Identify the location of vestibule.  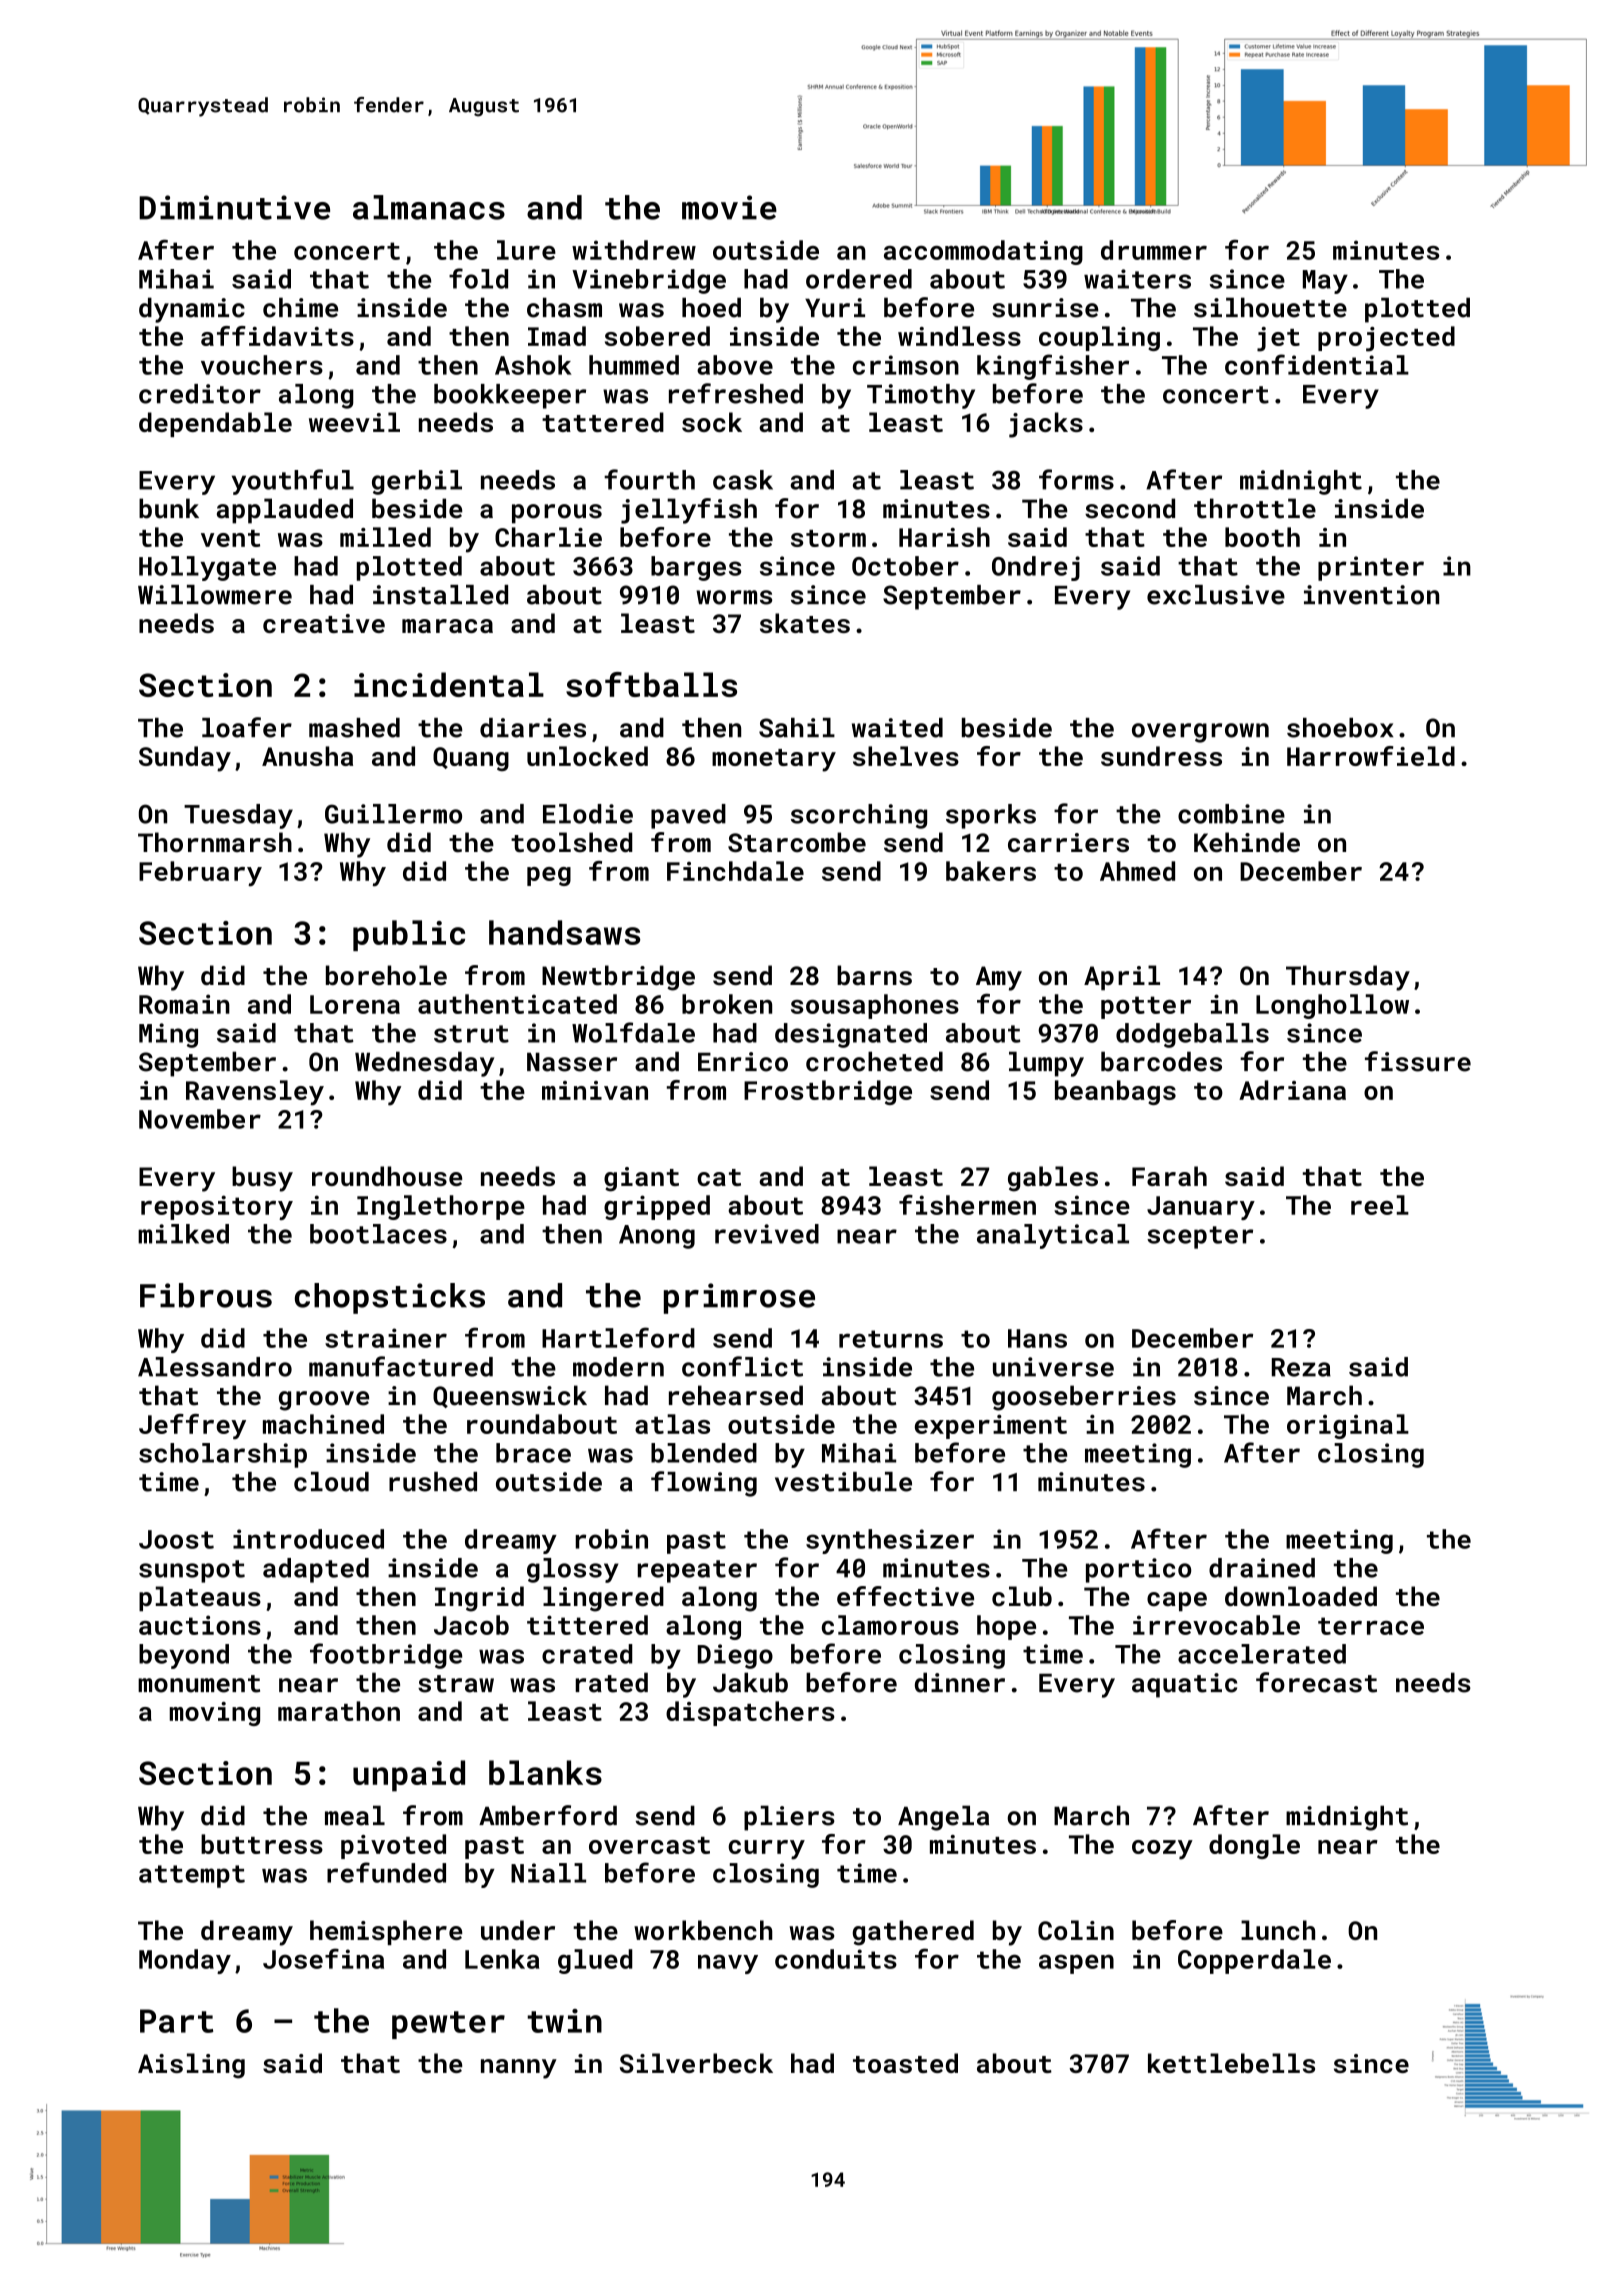
(843, 1482).
